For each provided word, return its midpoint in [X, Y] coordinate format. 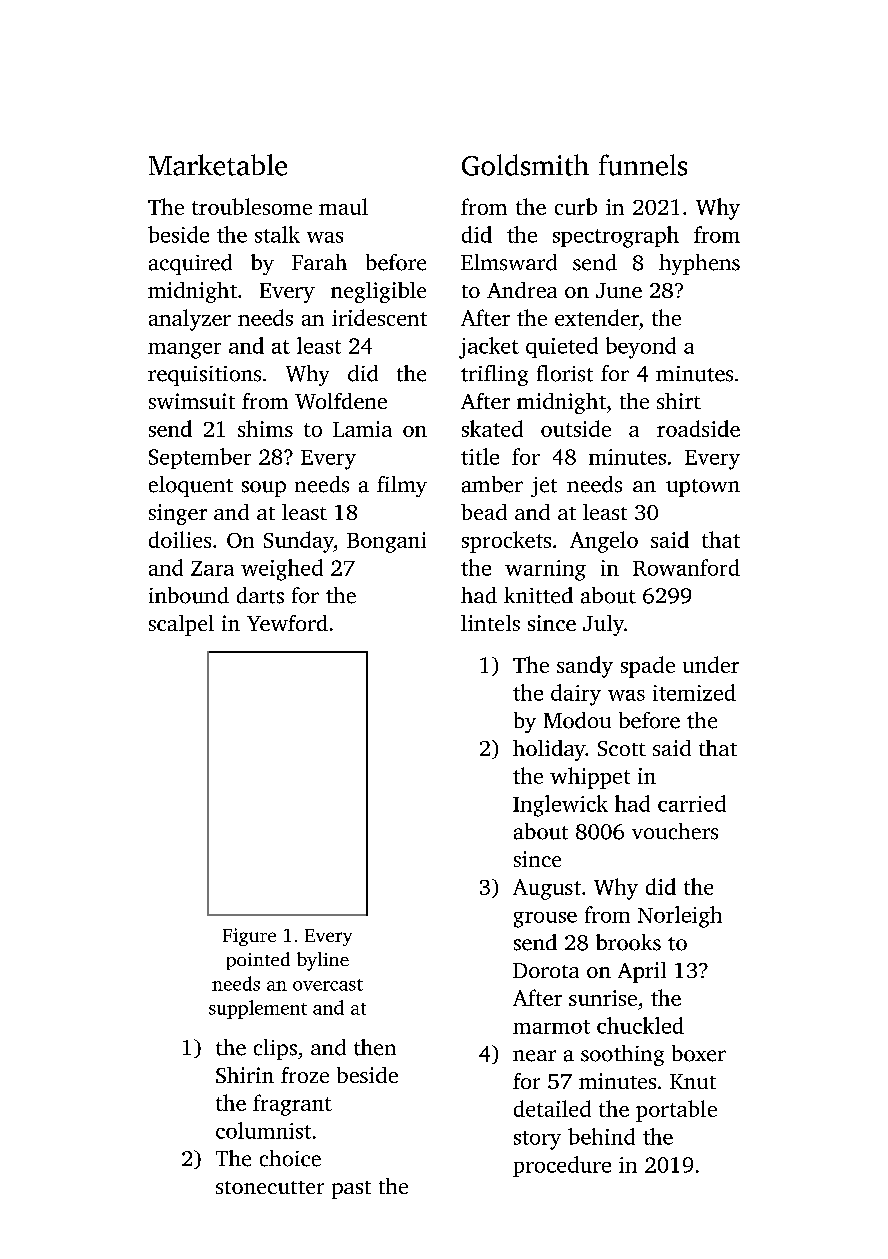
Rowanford [686, 567]
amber [492, 484]
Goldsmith [525, 165]
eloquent [191, 486]
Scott [622, 748]
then [375, 1047]
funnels [643, 165]
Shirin [245, 1075]
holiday [549, 750]
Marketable [218, 165]
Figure [249, 937]
